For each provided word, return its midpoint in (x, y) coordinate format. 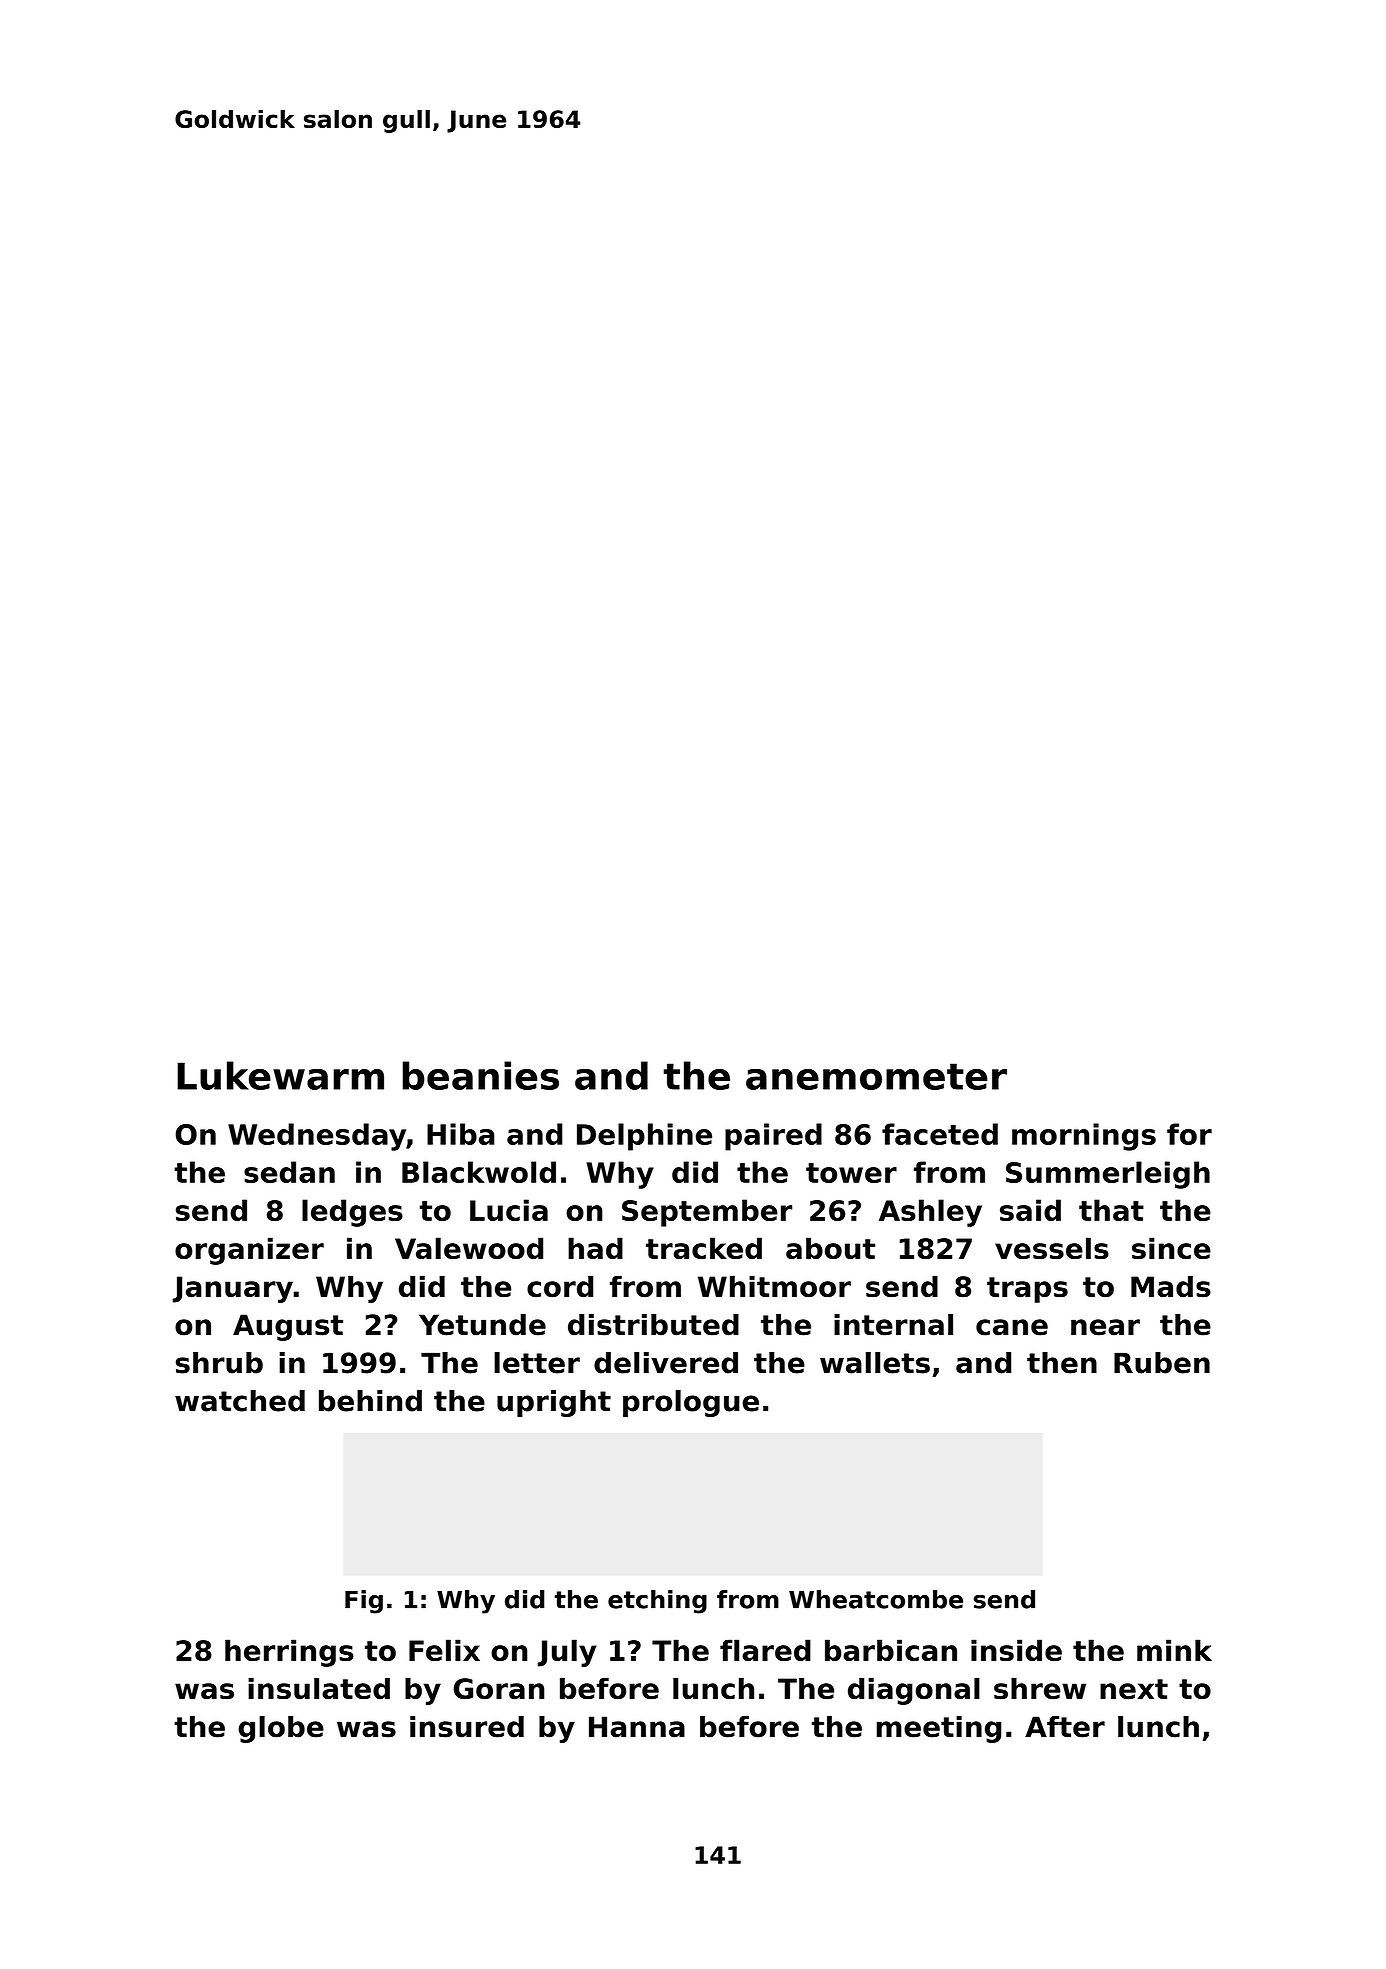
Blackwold (479, 1172)
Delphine (644, 1137)
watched (240, 1401)
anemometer (876, 1076)
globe (281, 1729)
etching (657, 1602)
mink (1174, 1650)
